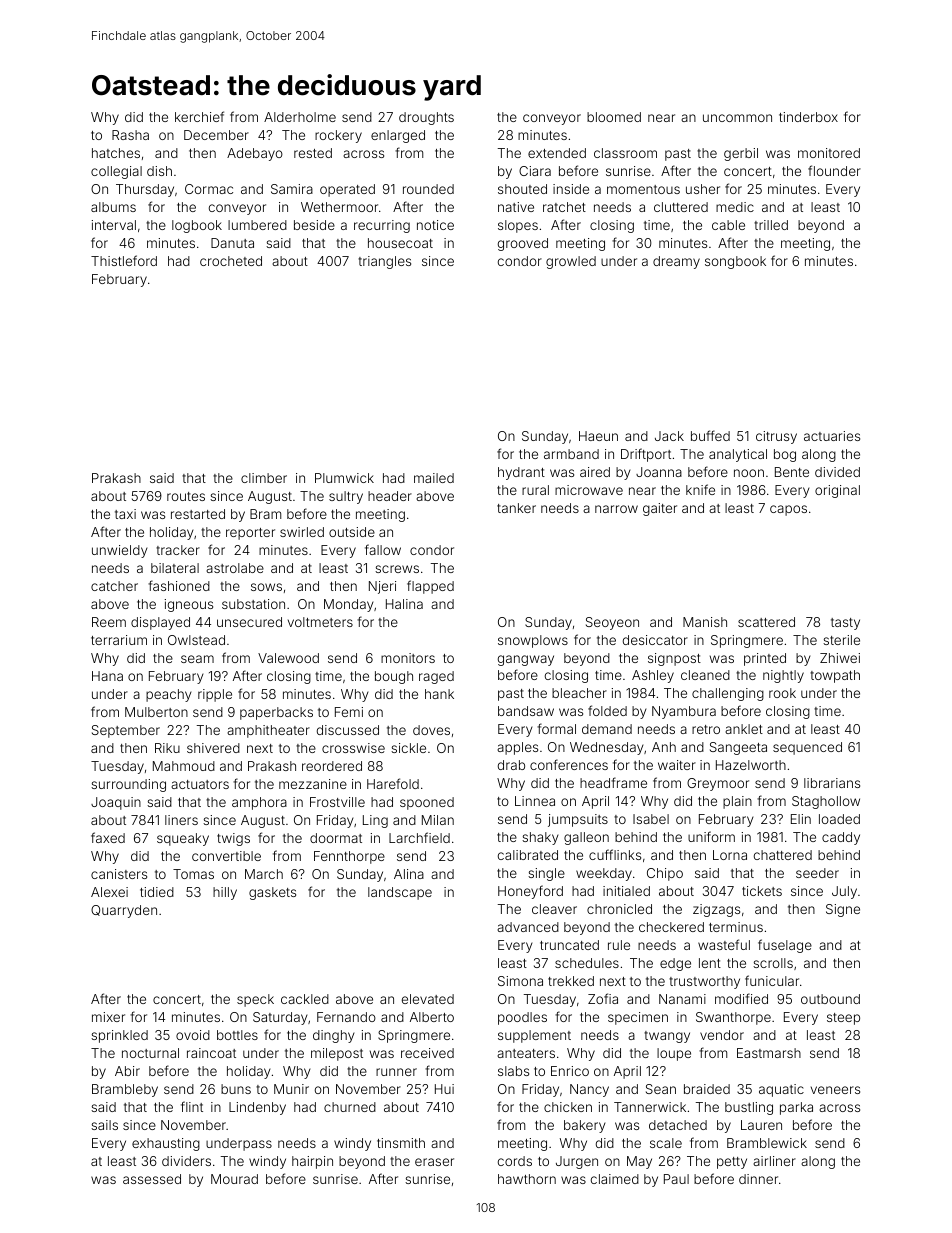  What do you see at coordinates (300, 117) in the document?
I see `Alderholme` at bounding box center [300, 117].
